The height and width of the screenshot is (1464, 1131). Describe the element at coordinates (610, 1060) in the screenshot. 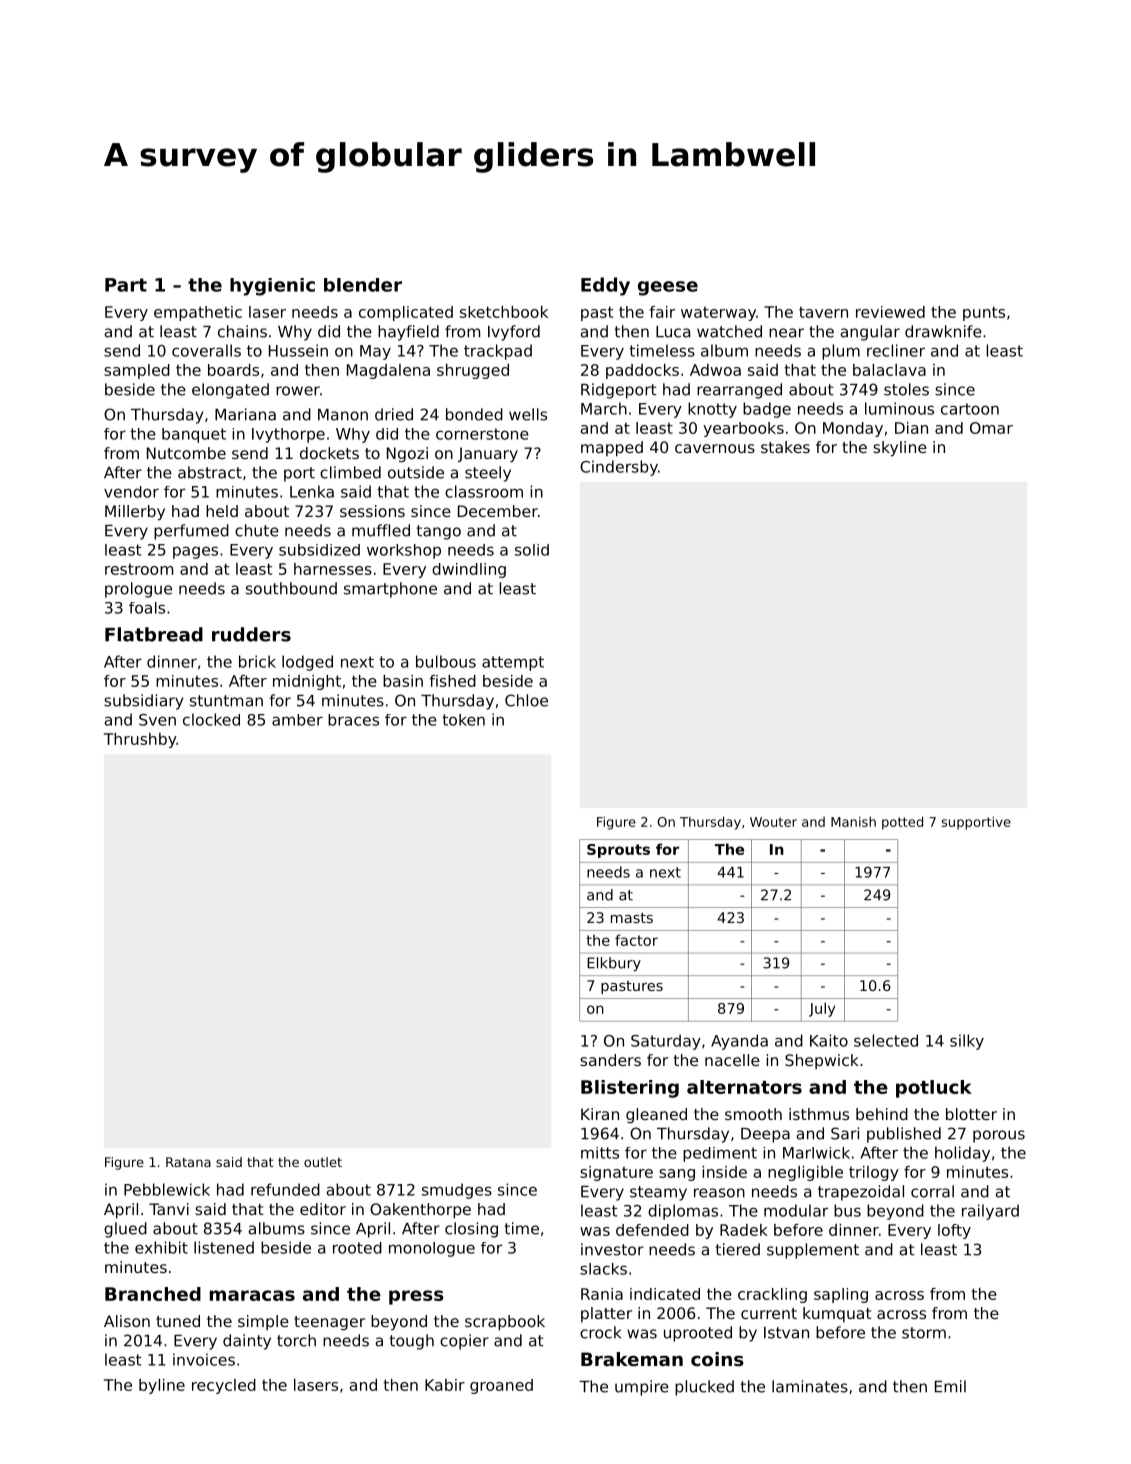

I see `sanders` at that location.
